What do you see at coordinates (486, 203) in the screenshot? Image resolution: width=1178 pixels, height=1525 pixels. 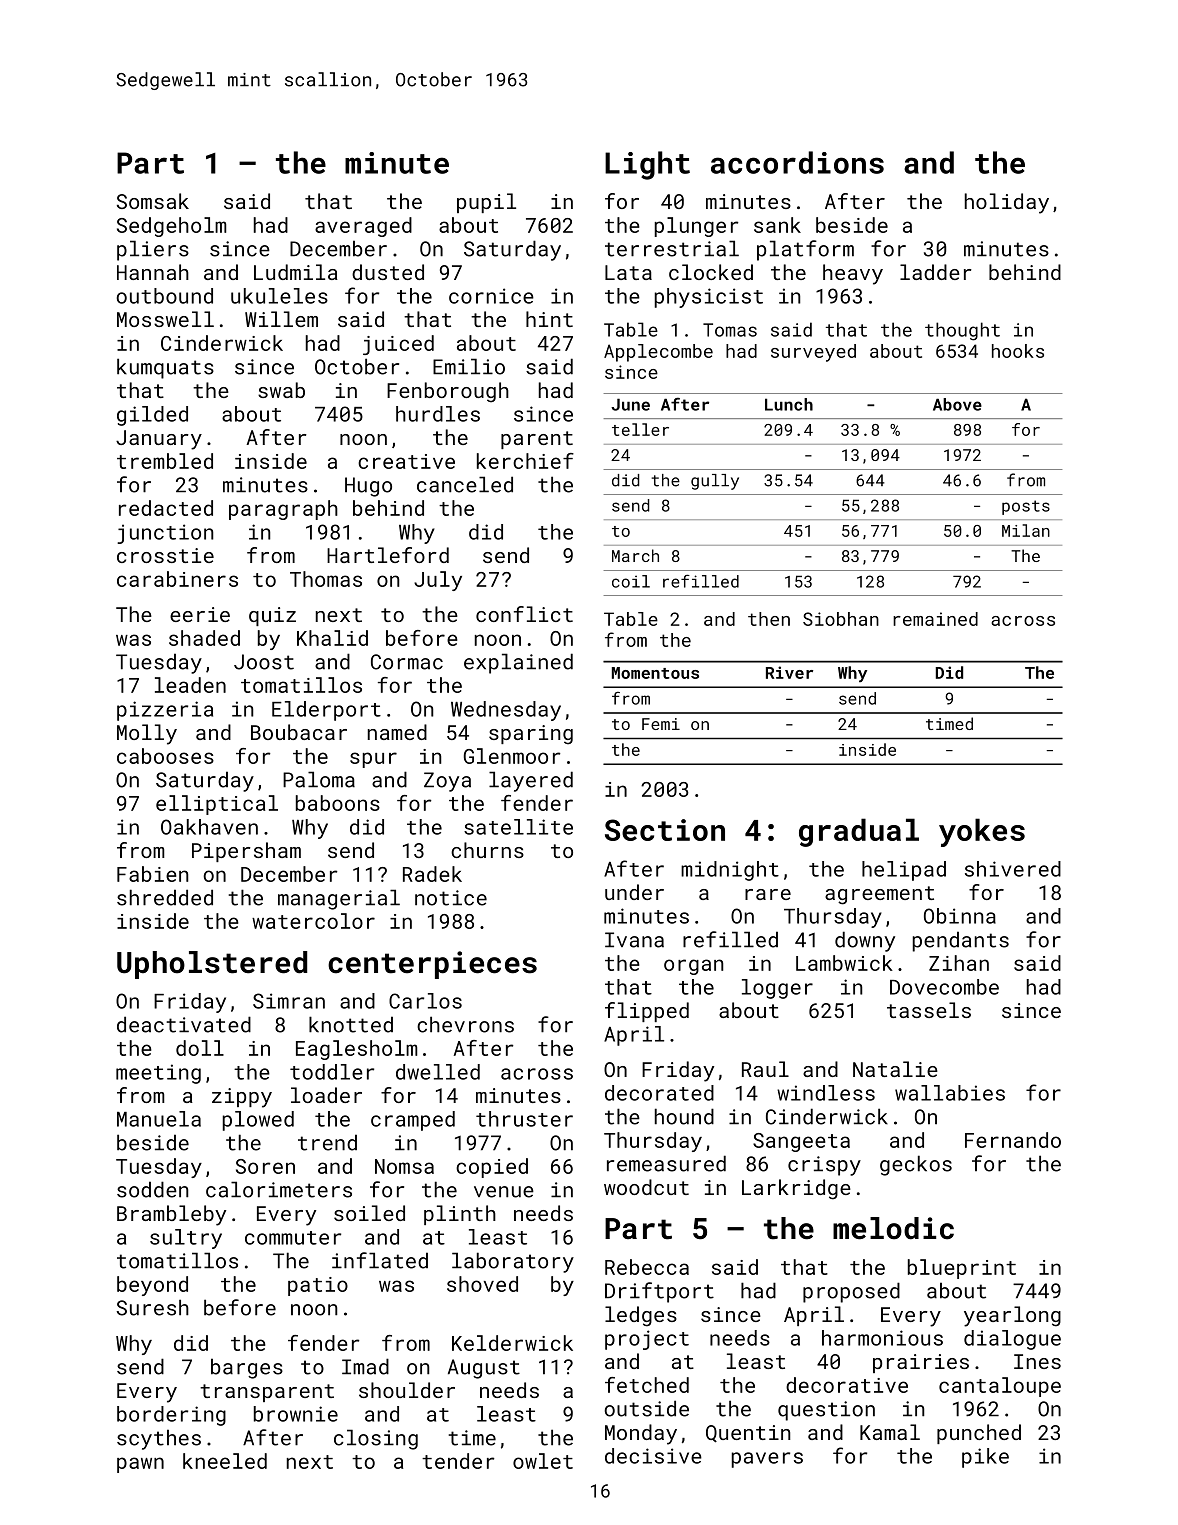 I see `pupil` at bounding box center [486, 203].
